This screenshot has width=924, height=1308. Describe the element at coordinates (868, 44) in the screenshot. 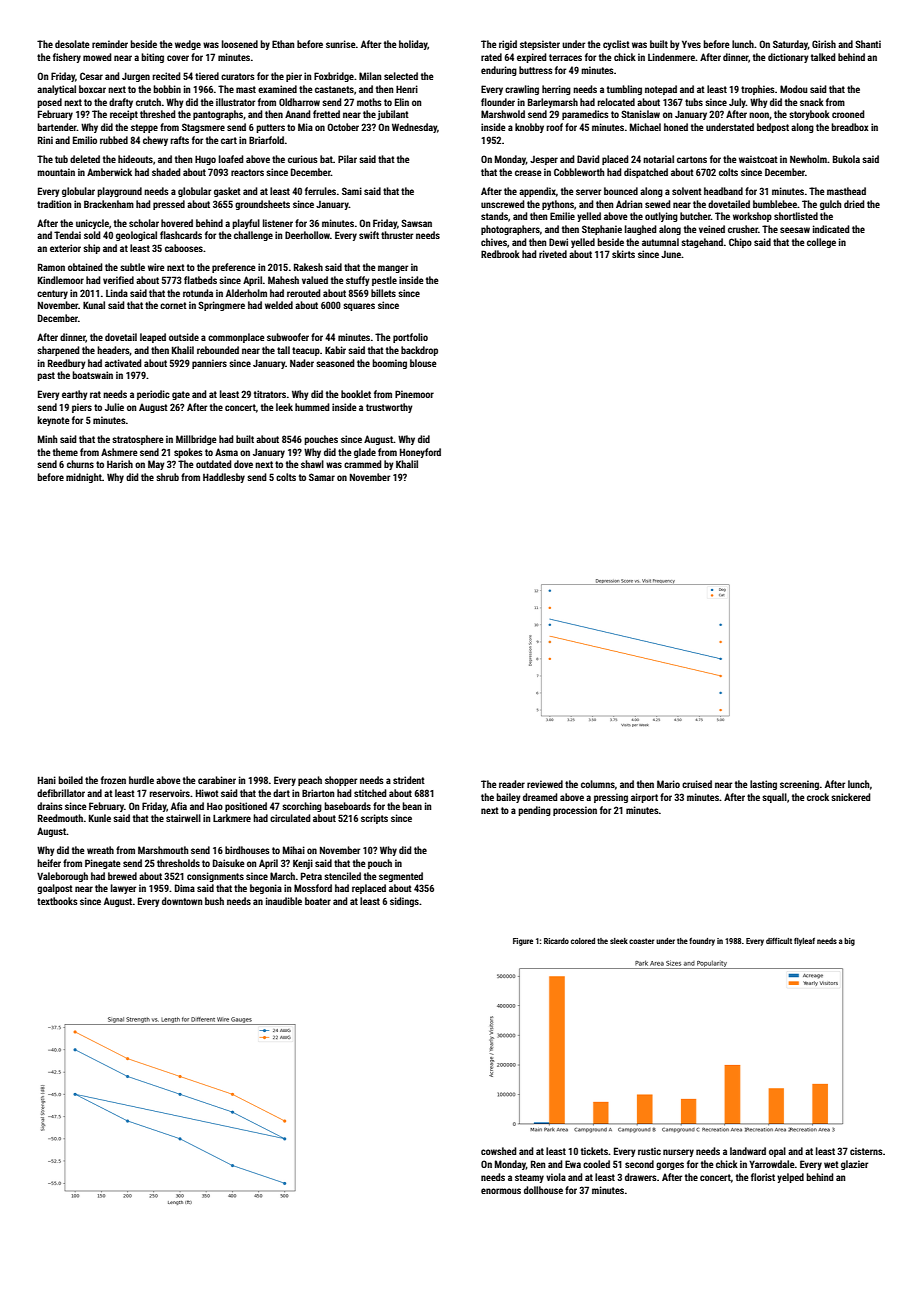

I see `Shanti` at that location.
